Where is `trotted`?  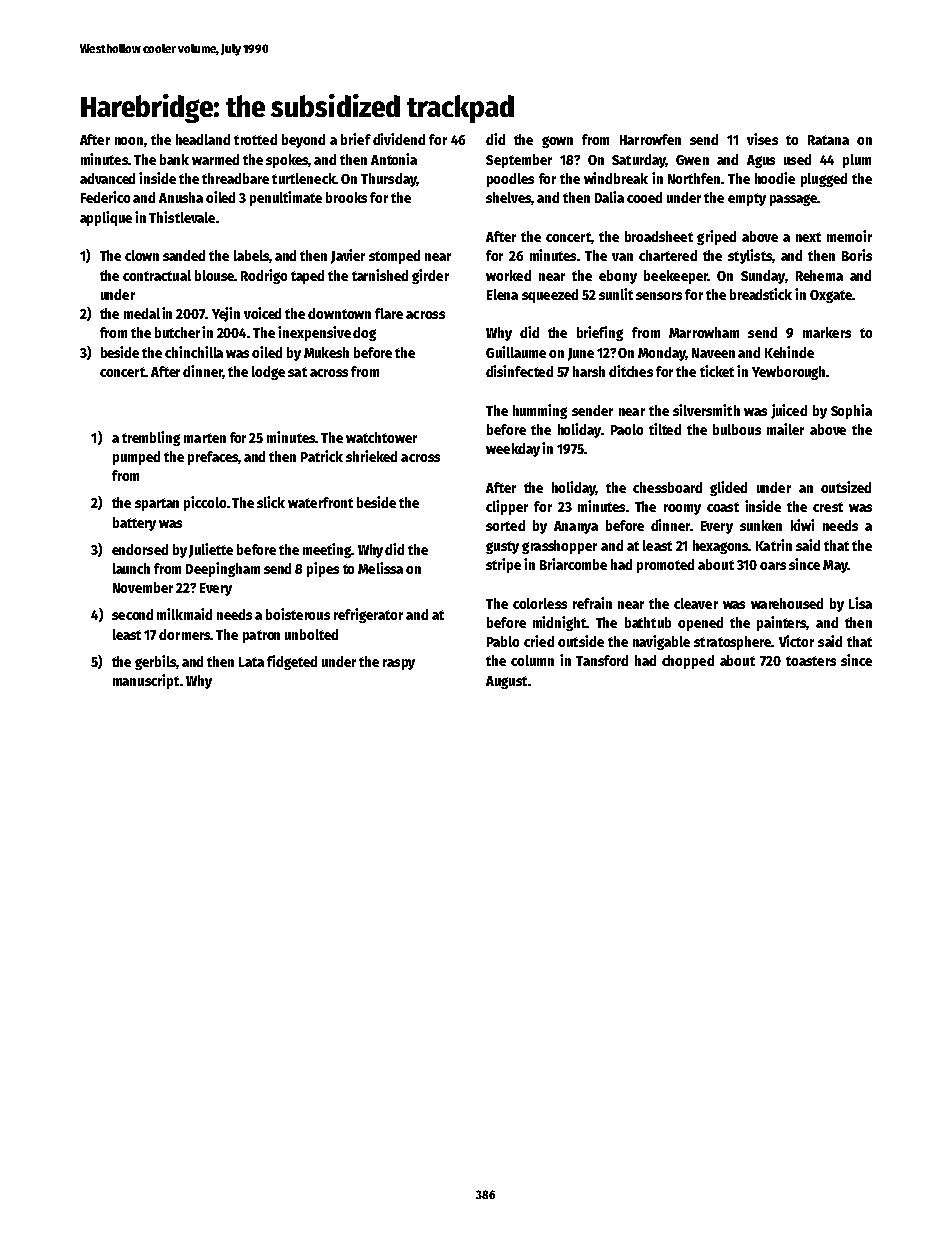
trotted is located at coordinates (255, 139).
